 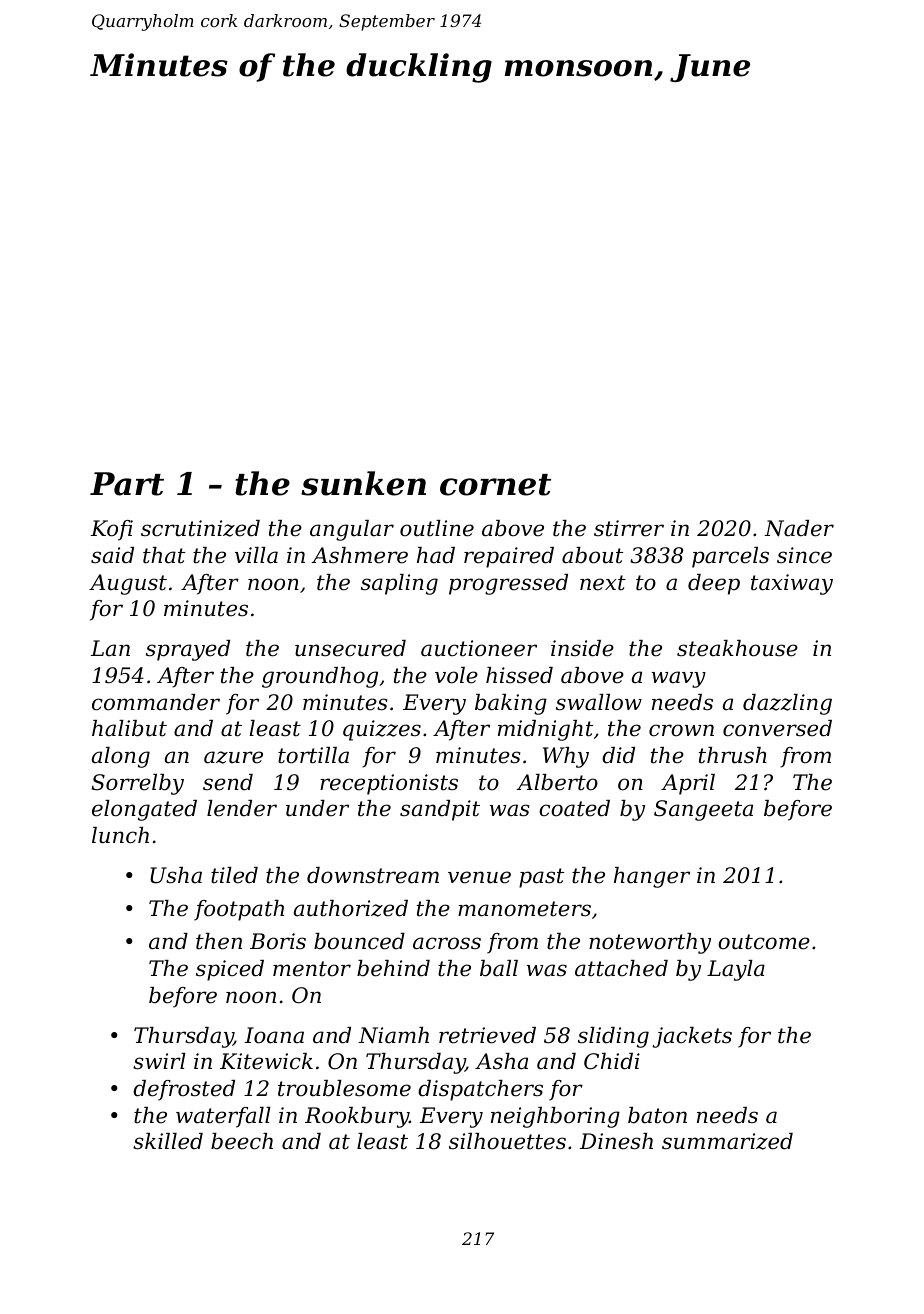 What do you see at coordinates (357, 1117) in the page?
I see `Rookbury` at bounding box center [357, 1117].
